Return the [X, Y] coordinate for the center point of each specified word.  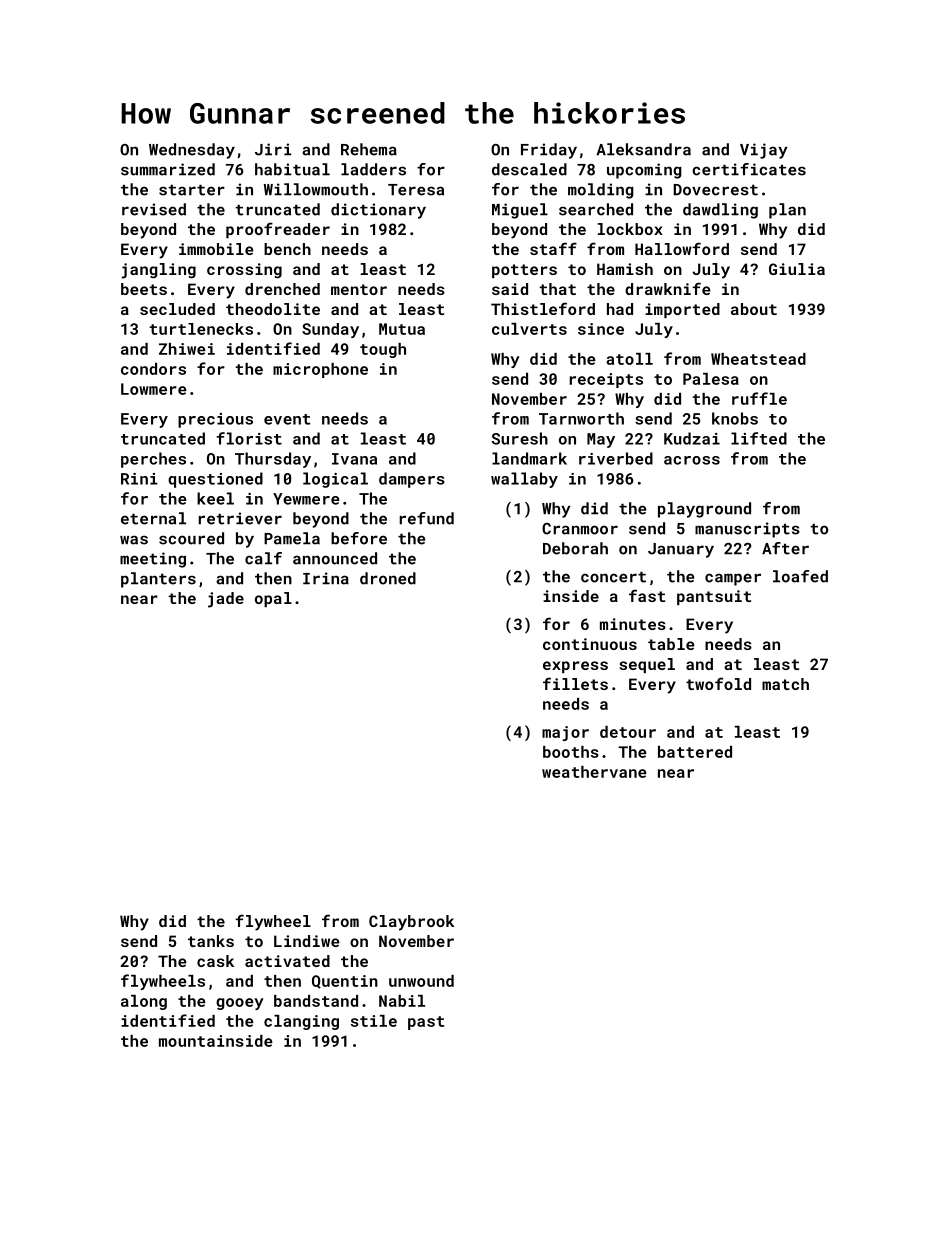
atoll [629, 359]
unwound [421, 981]
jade [226, 600]
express [575, 667]
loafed [800, 576]
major [565, 733]
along [144, 1002]
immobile [216, 249]
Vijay [764, 151]
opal [273, 599]
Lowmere [154, 389]
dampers [412, 480]
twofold [718, 683]
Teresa [416, 190]
